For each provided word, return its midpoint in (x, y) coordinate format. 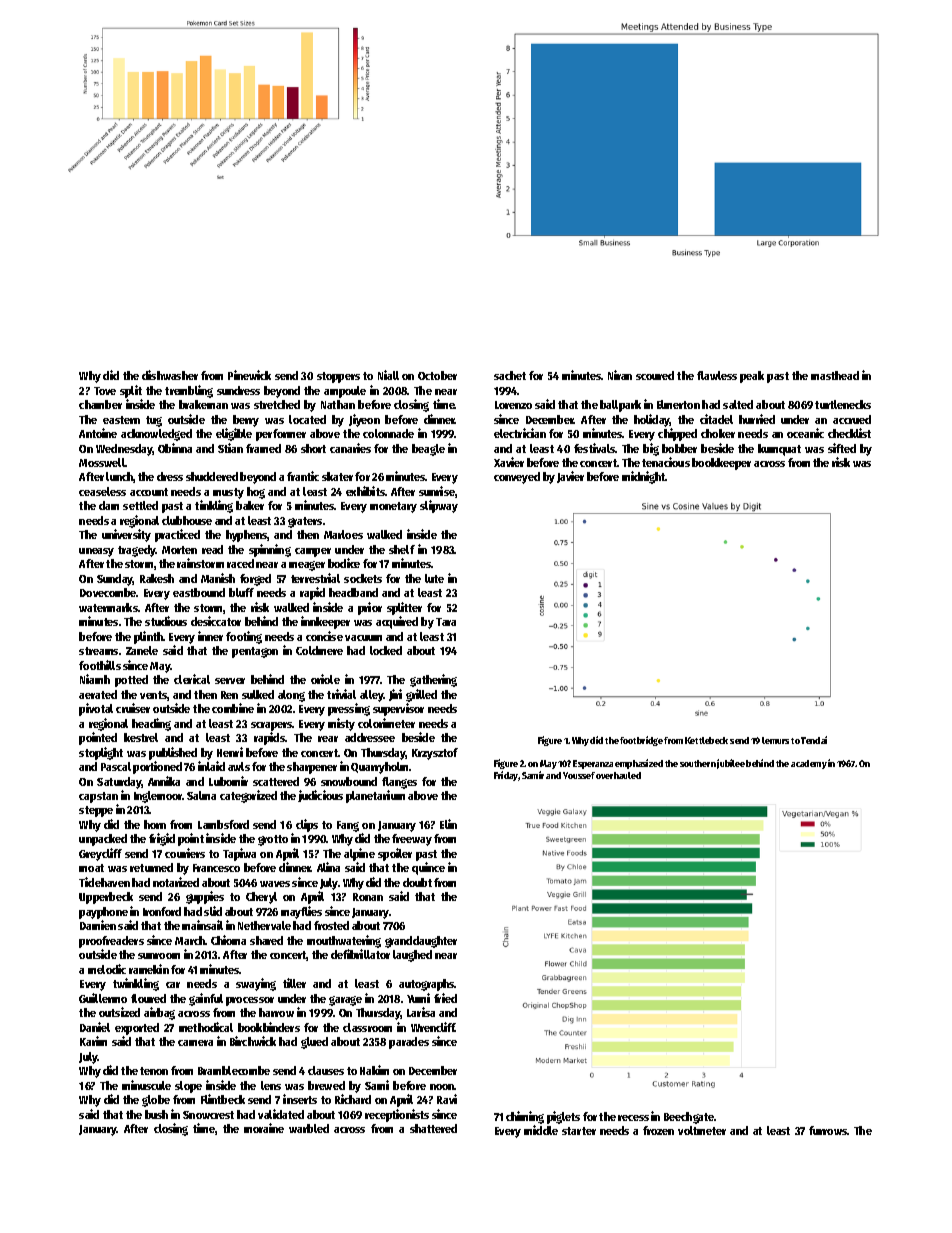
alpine (359, 854)
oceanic (805, 433)
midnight (644, 477)
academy (809, 764)
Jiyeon (364, 420)
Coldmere (319, 650)
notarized (176, 882)
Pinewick (249, 375)
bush (156, 1114)
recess (633, 1118)
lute (434, 578)
